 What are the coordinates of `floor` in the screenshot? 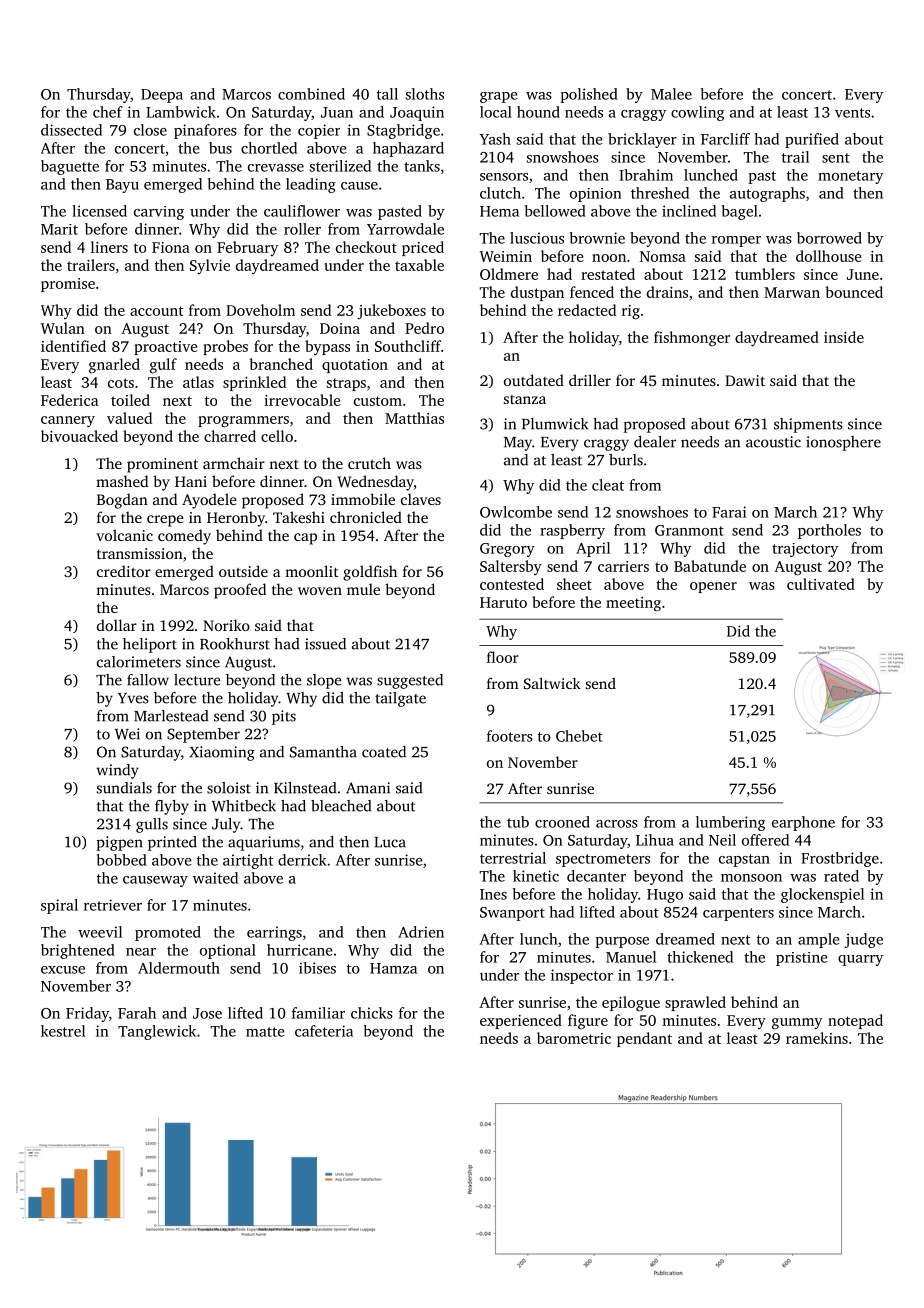 It's located at (503, 657).
